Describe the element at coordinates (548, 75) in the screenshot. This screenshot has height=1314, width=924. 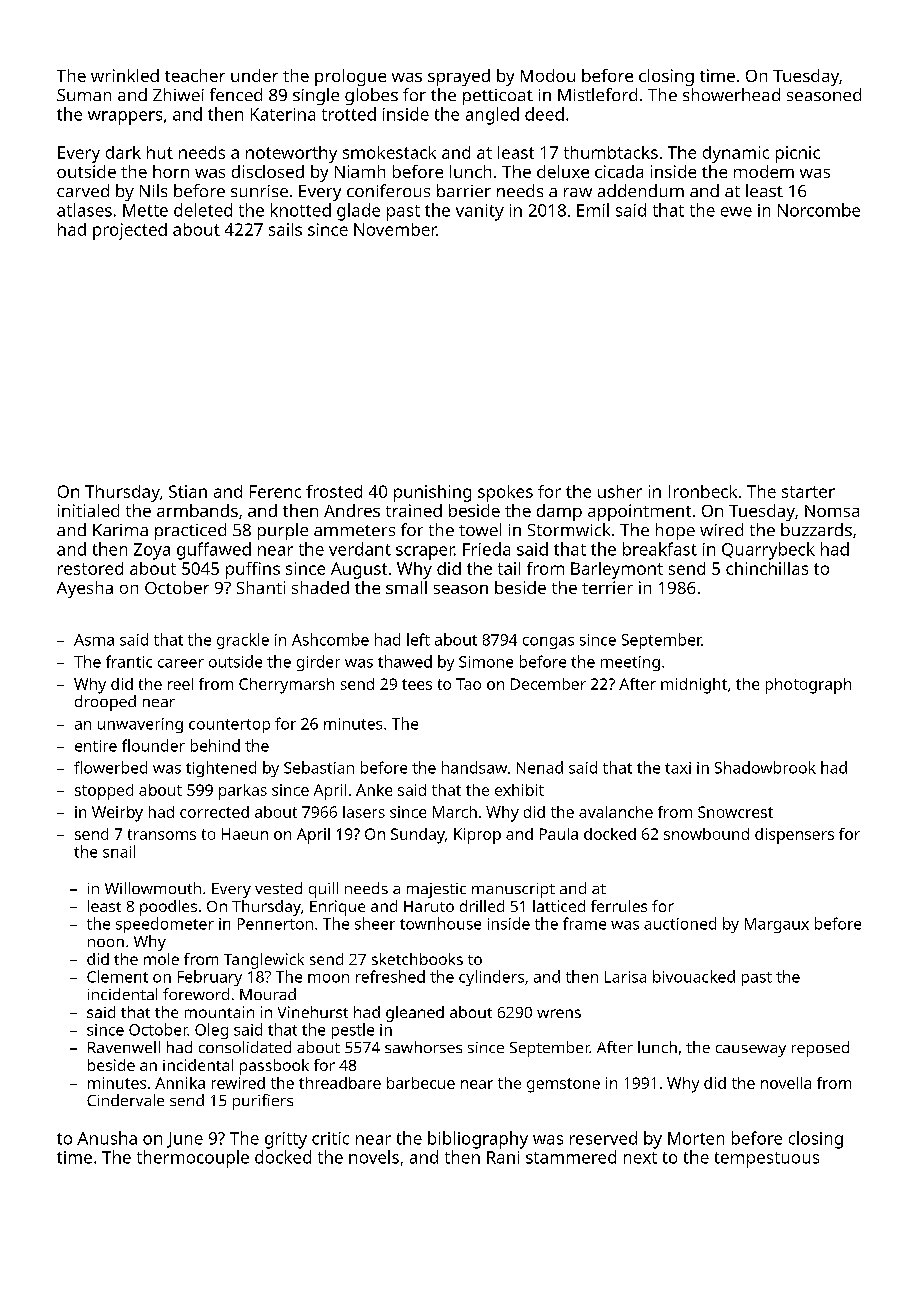
I see `Modou` at that location.
